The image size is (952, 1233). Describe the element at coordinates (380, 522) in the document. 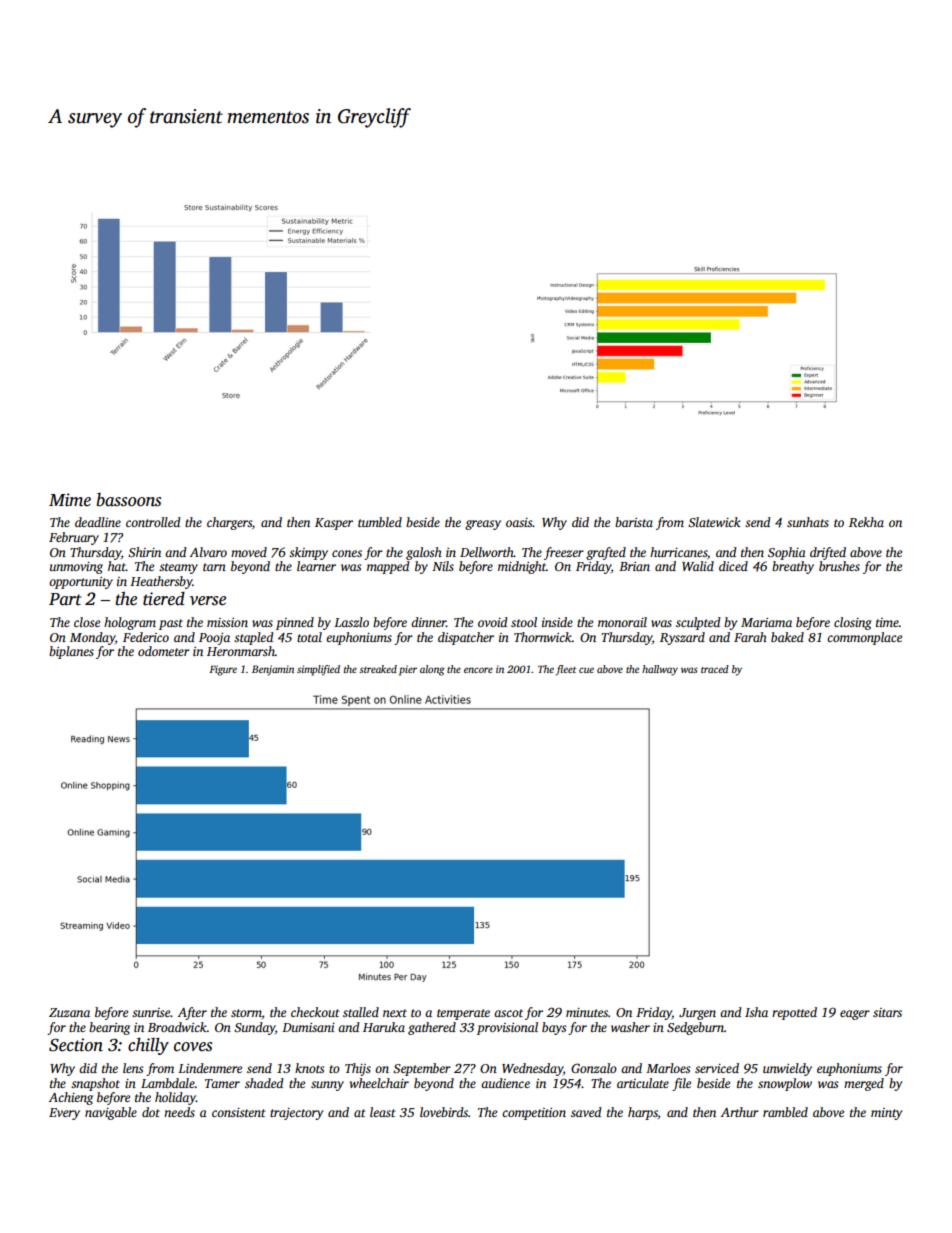

I see `tumbled` at that location.
